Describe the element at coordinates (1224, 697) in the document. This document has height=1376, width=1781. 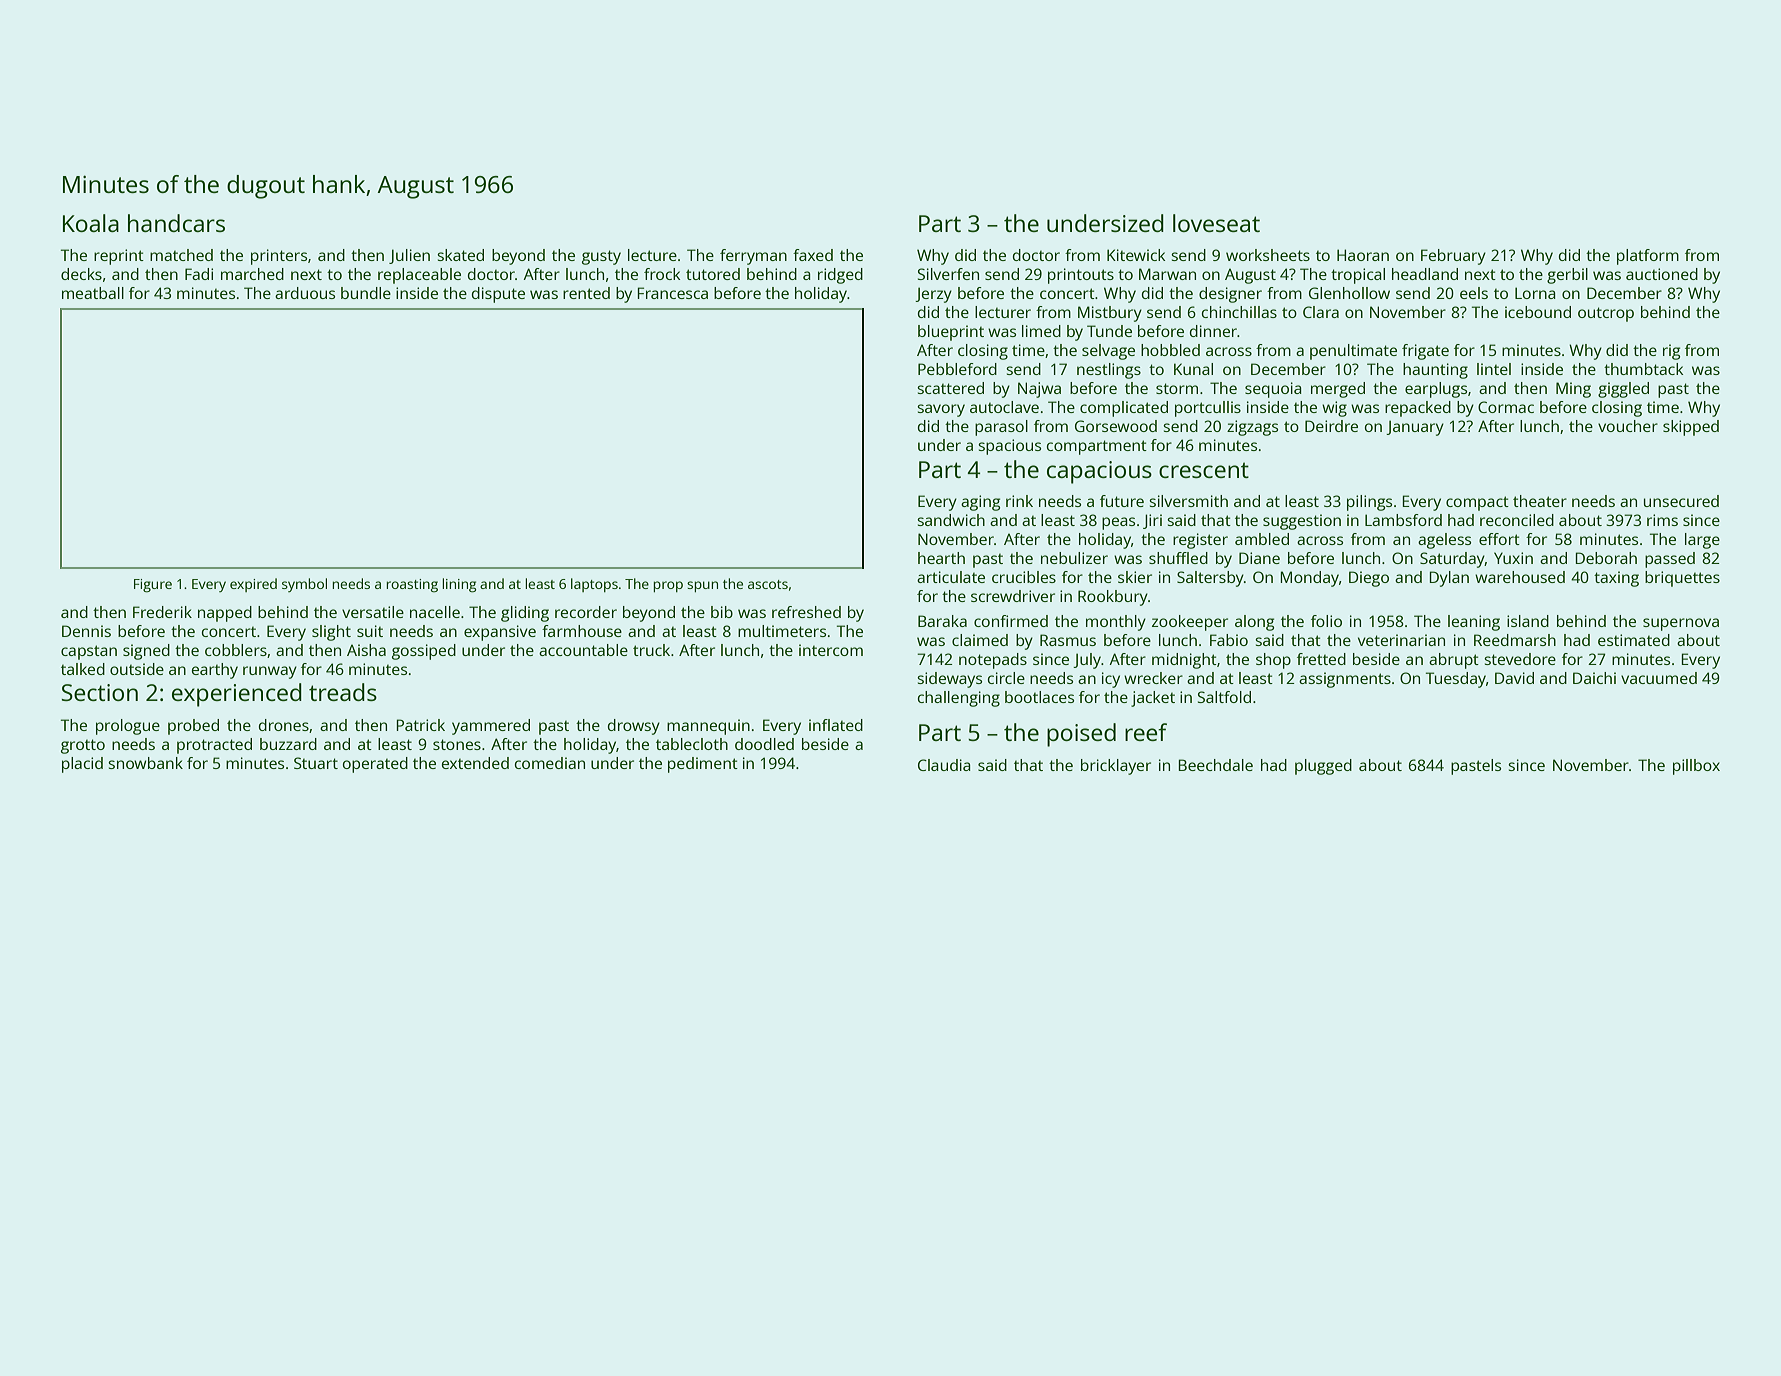
I see `Saltfold` at that location.
